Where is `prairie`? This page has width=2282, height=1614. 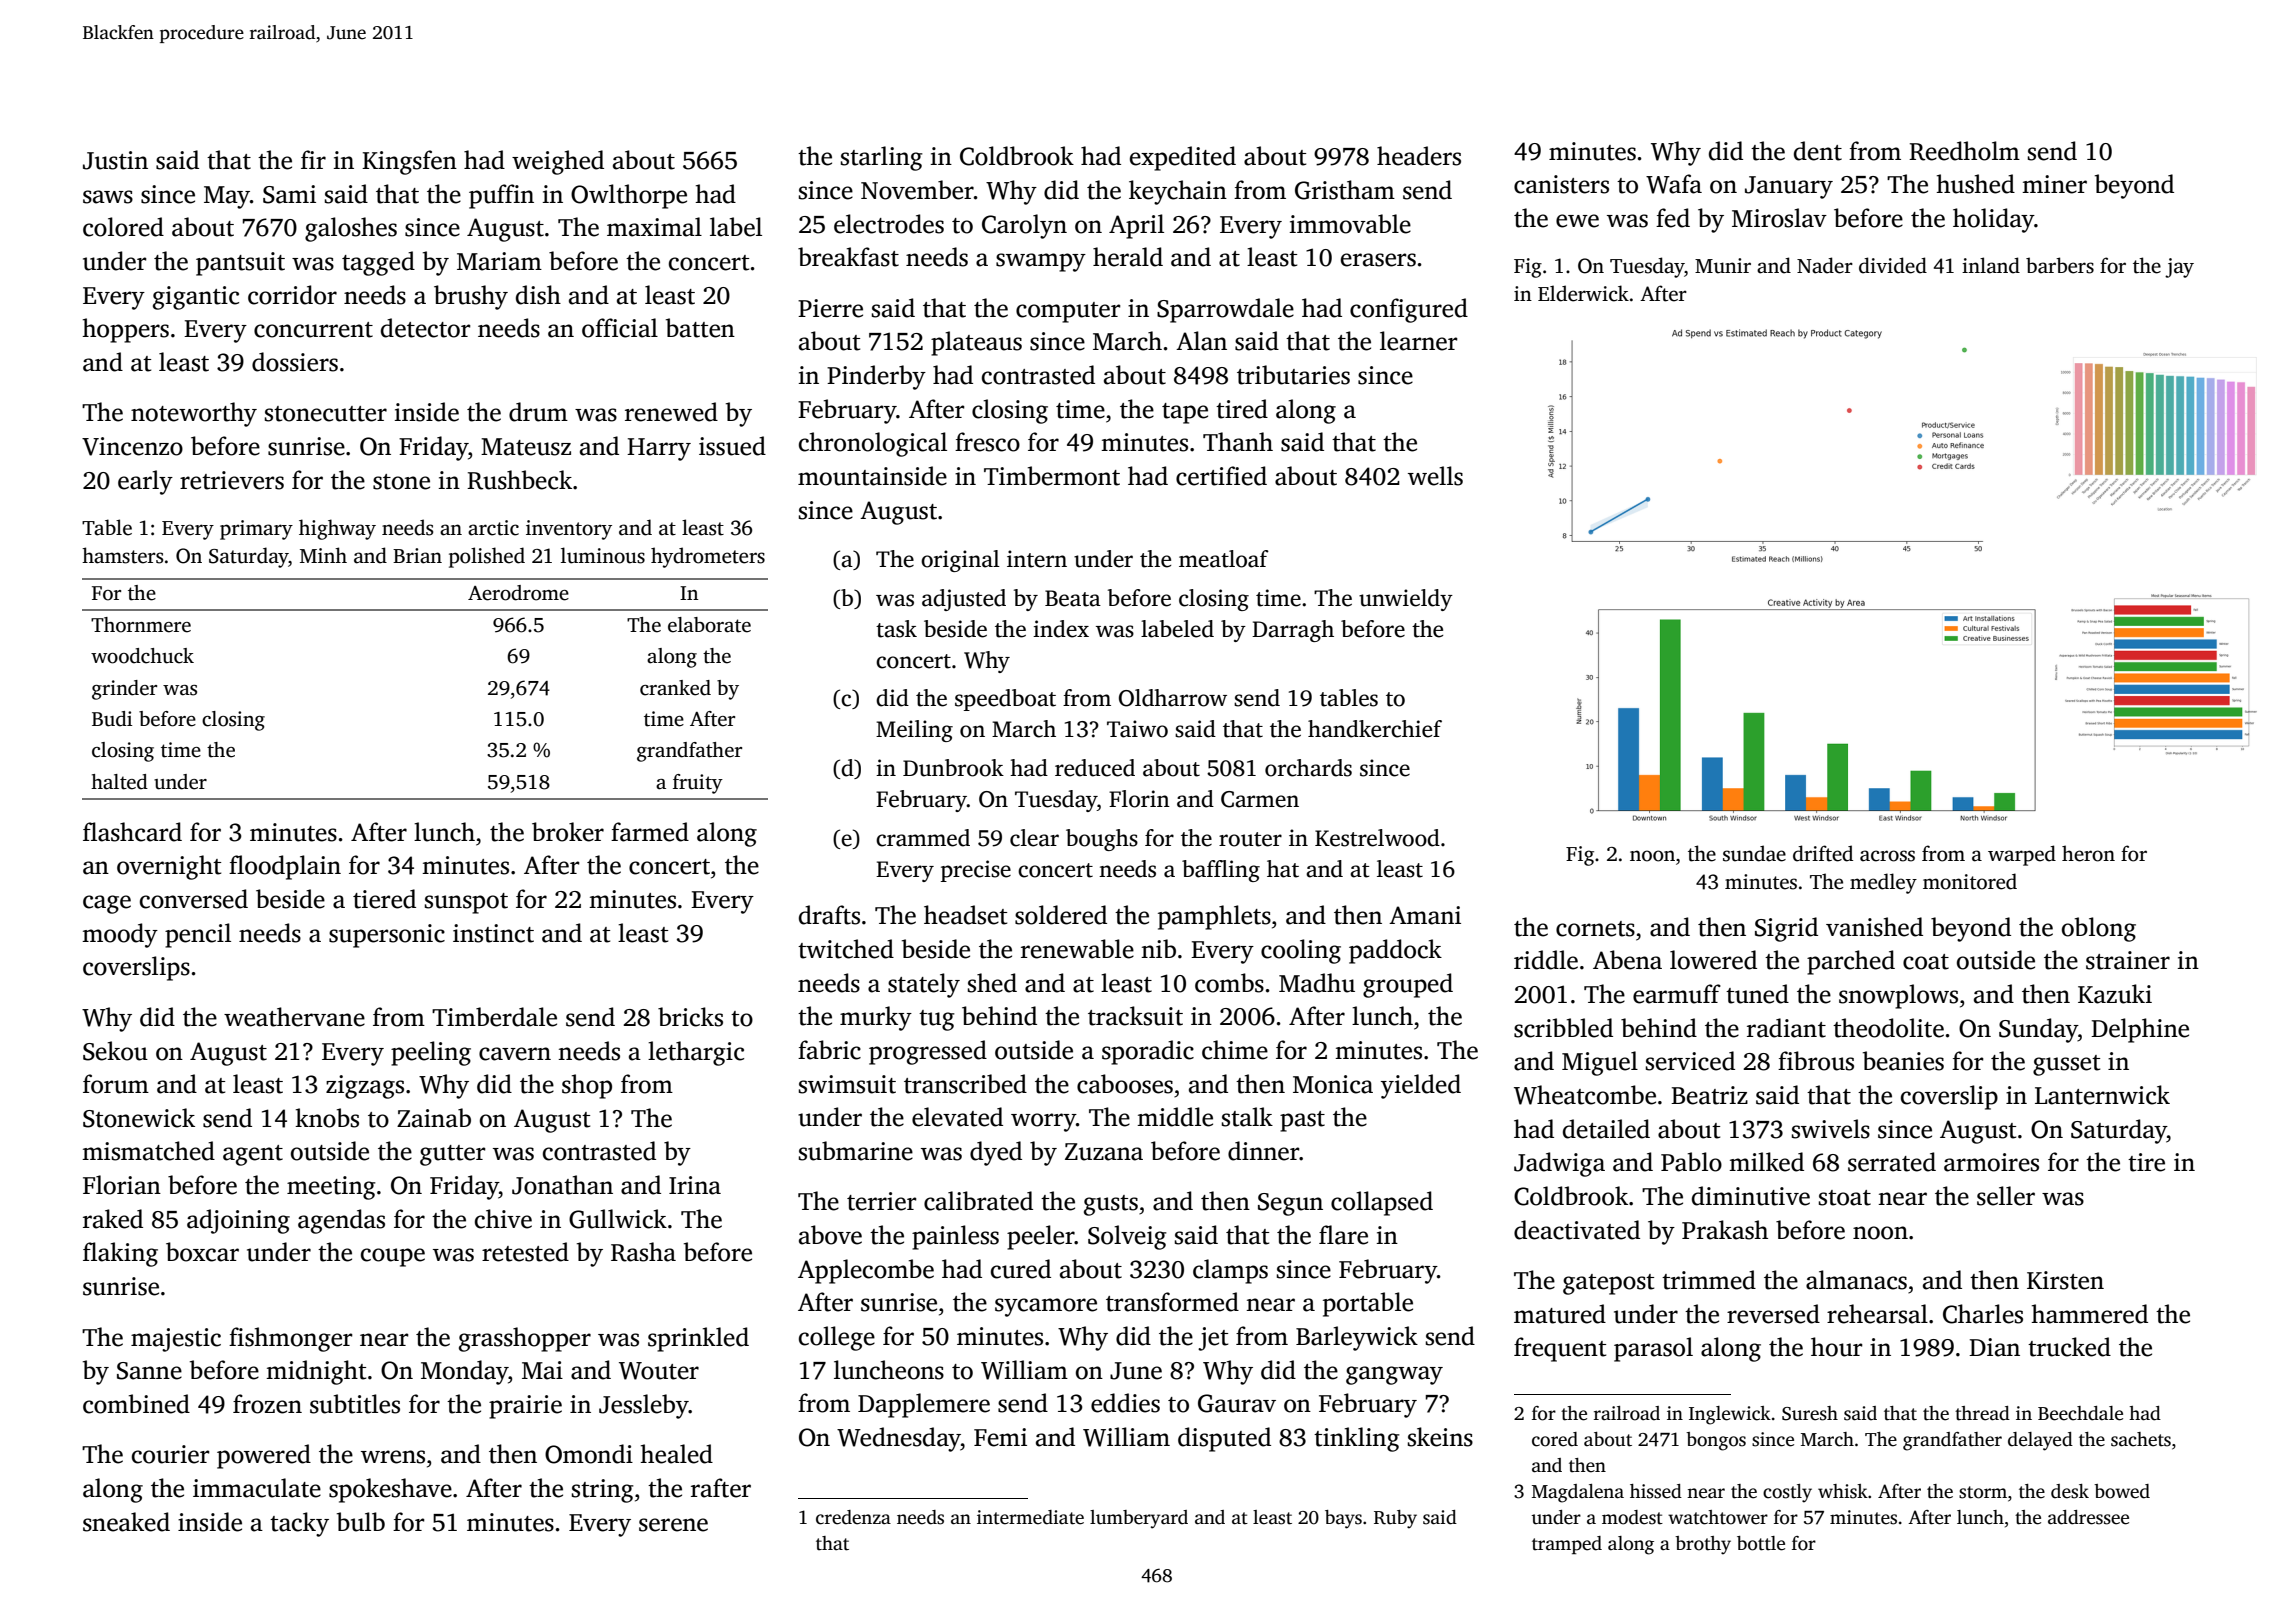
prairie is located at coordinates (525, 1407).
